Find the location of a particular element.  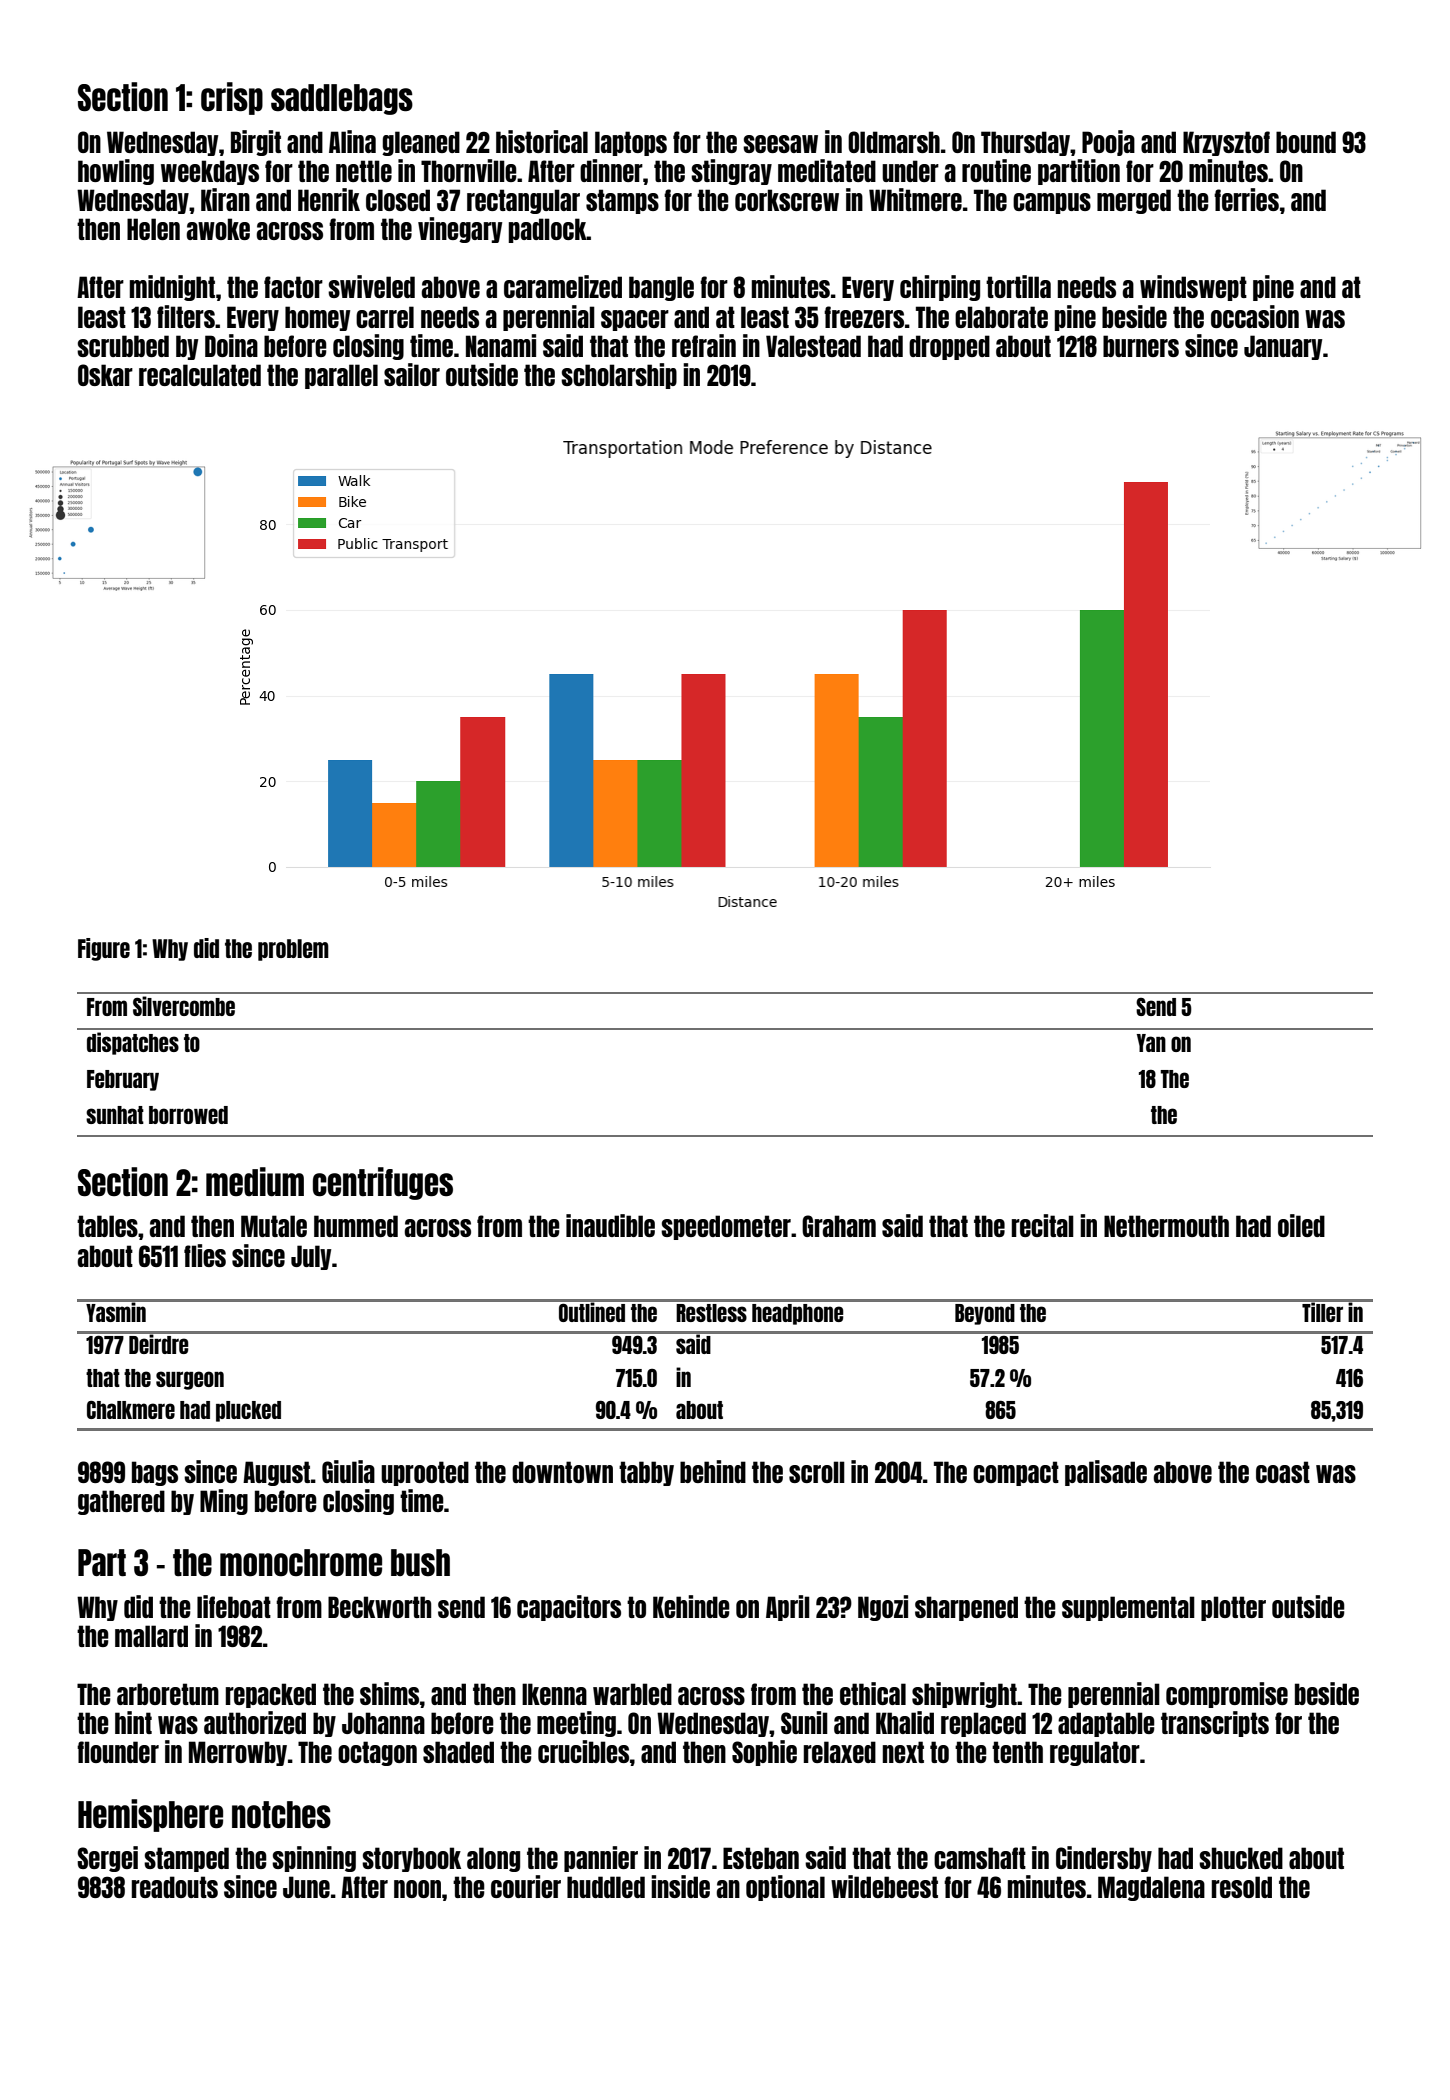

burners is located at coordinates (1141, 346).
